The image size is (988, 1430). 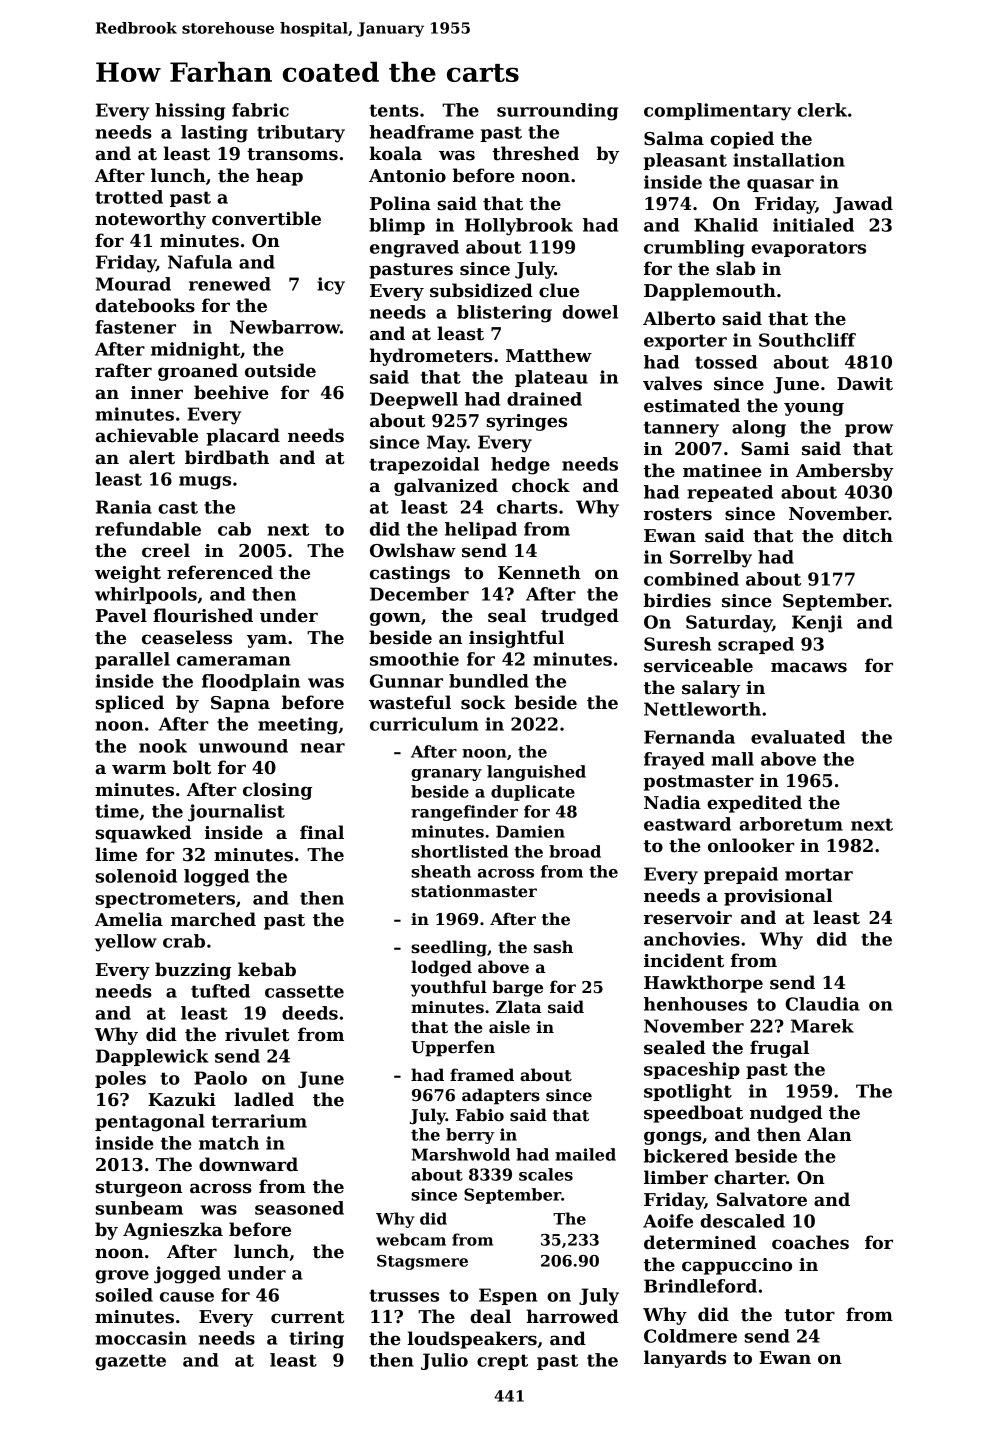 What do you see at coordinates (693, 1114) in the screenshot?
I see `speedboat` at bounding box center [693, 1114].
